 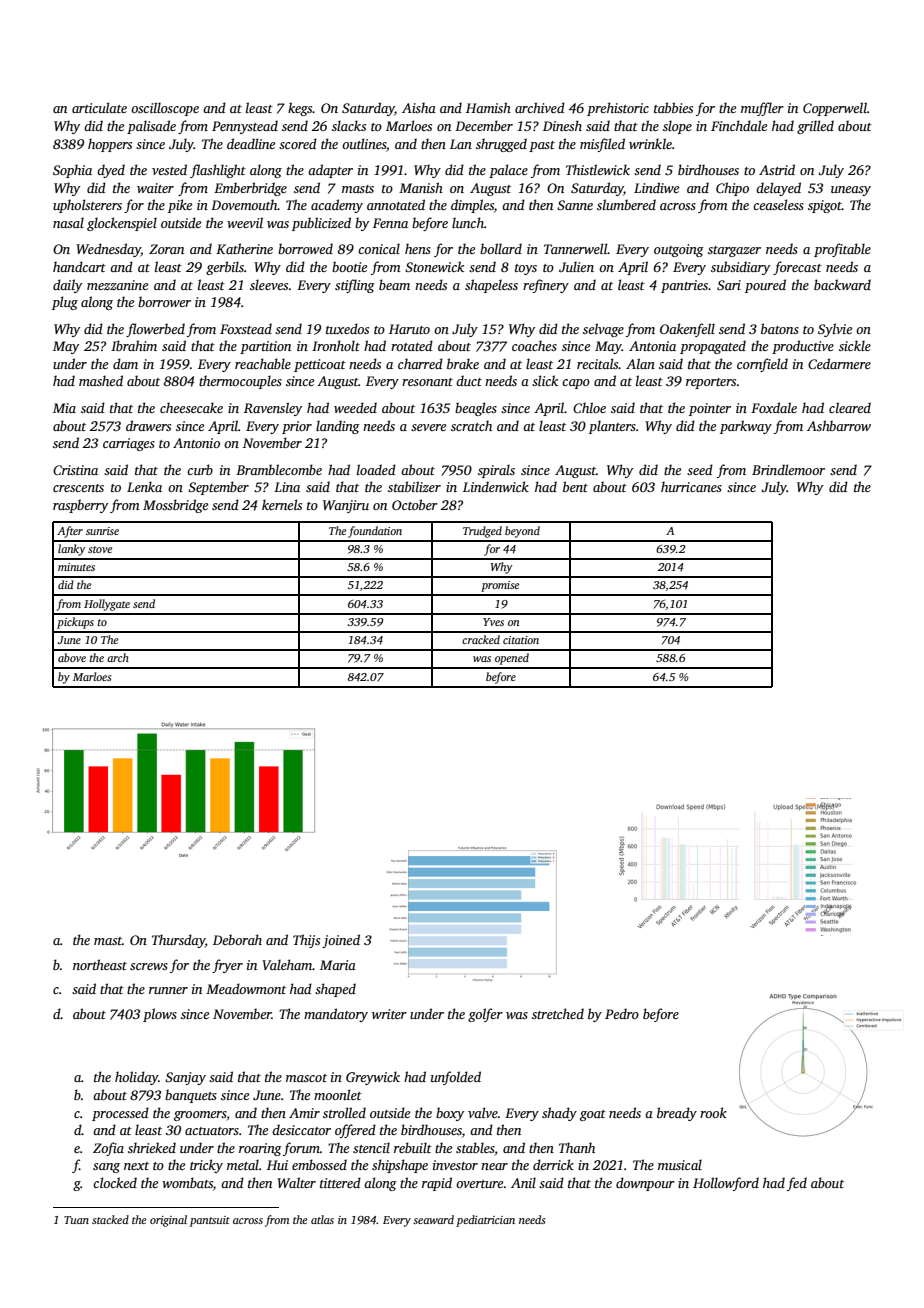 I want to click on Thanh, so click(x=577, y=1147).
